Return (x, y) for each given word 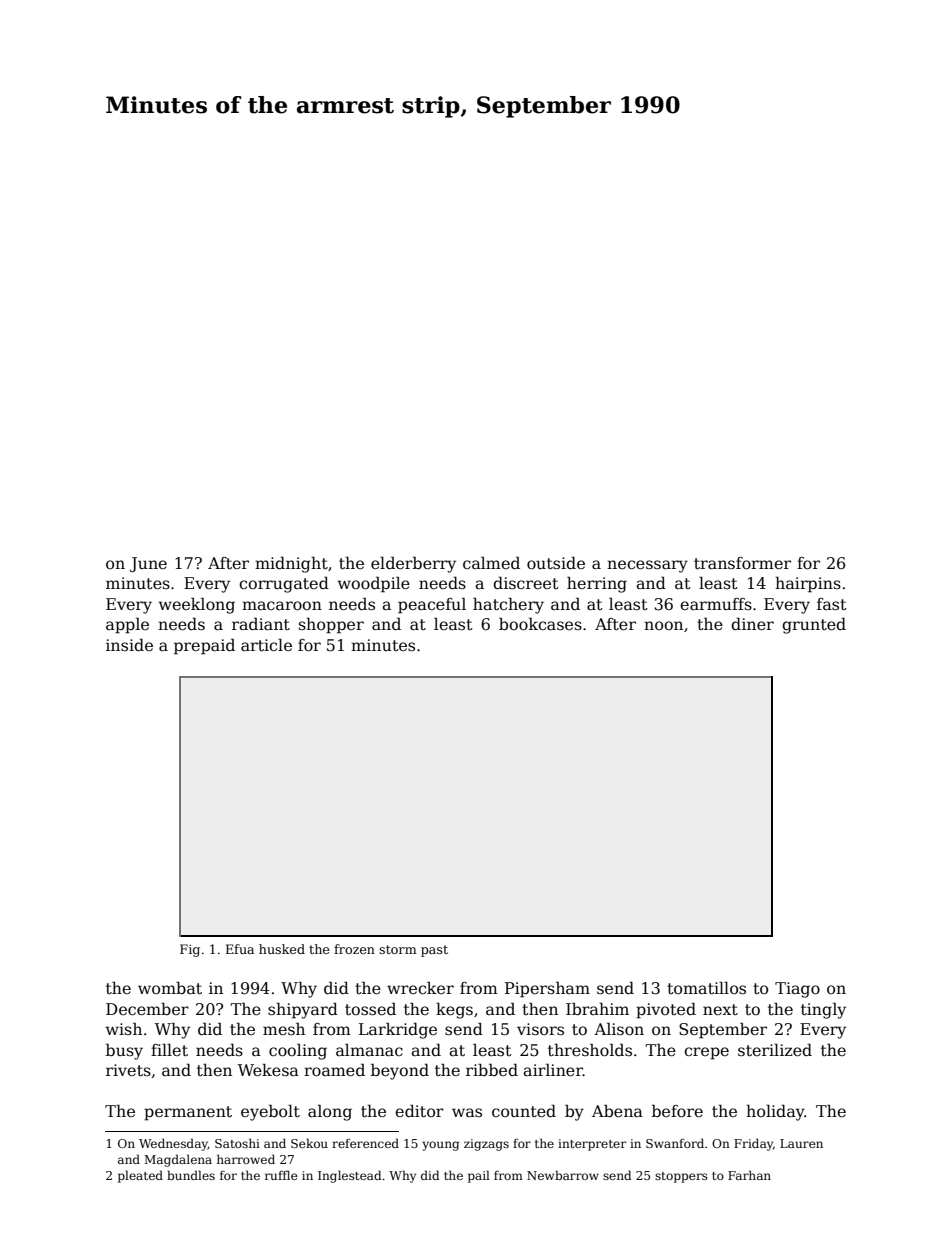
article (266, 645)
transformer (742, 563)
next (720, 1009)
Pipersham (547, 989)
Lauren (801, 1143)
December (147, 1009)
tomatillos (706, 988)
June (148, 564)
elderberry (413, 564)
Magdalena (178, 1160)
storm (398, 949)
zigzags (486, 1145)
